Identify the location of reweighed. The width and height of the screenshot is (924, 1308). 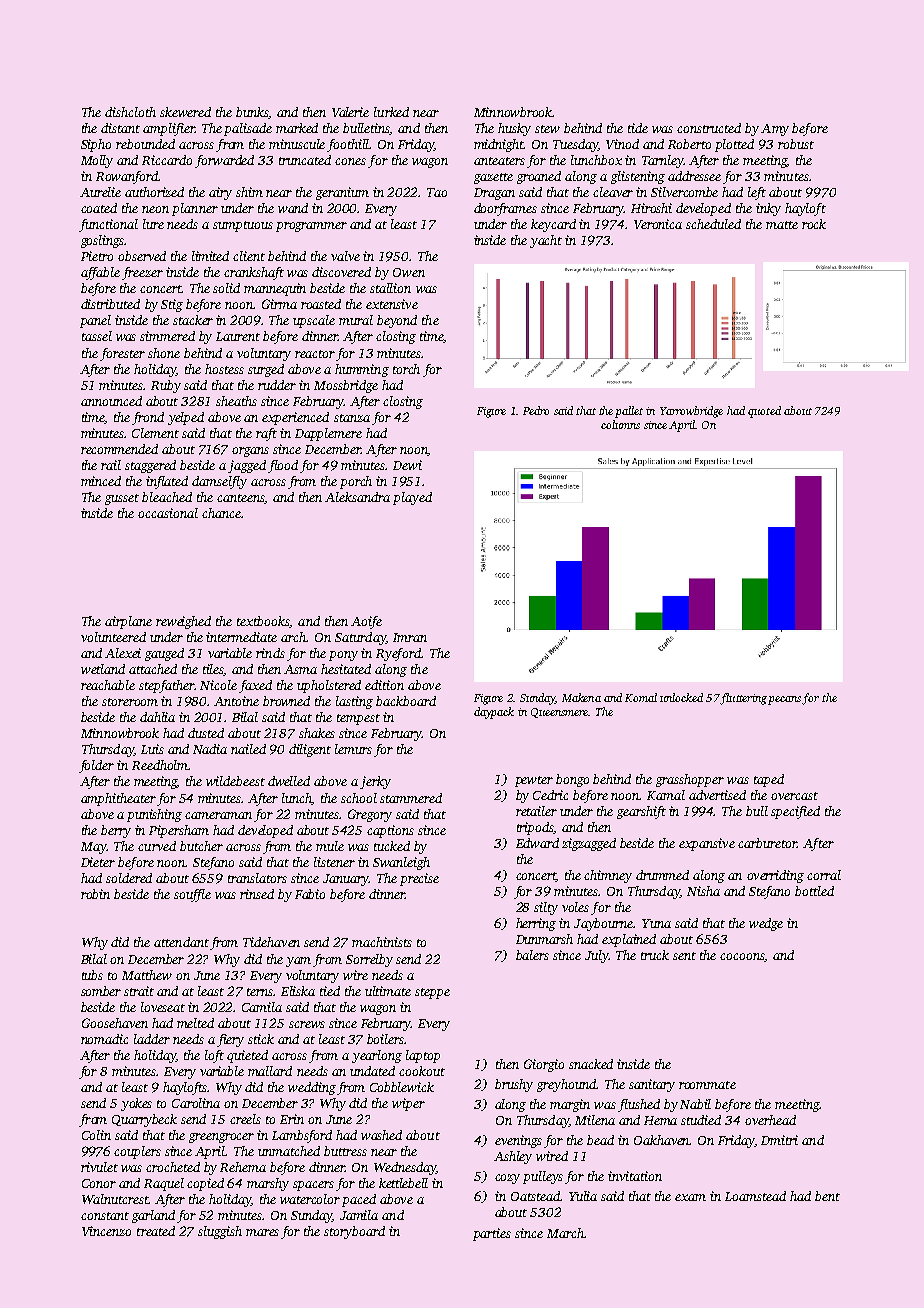
(183, 622).
